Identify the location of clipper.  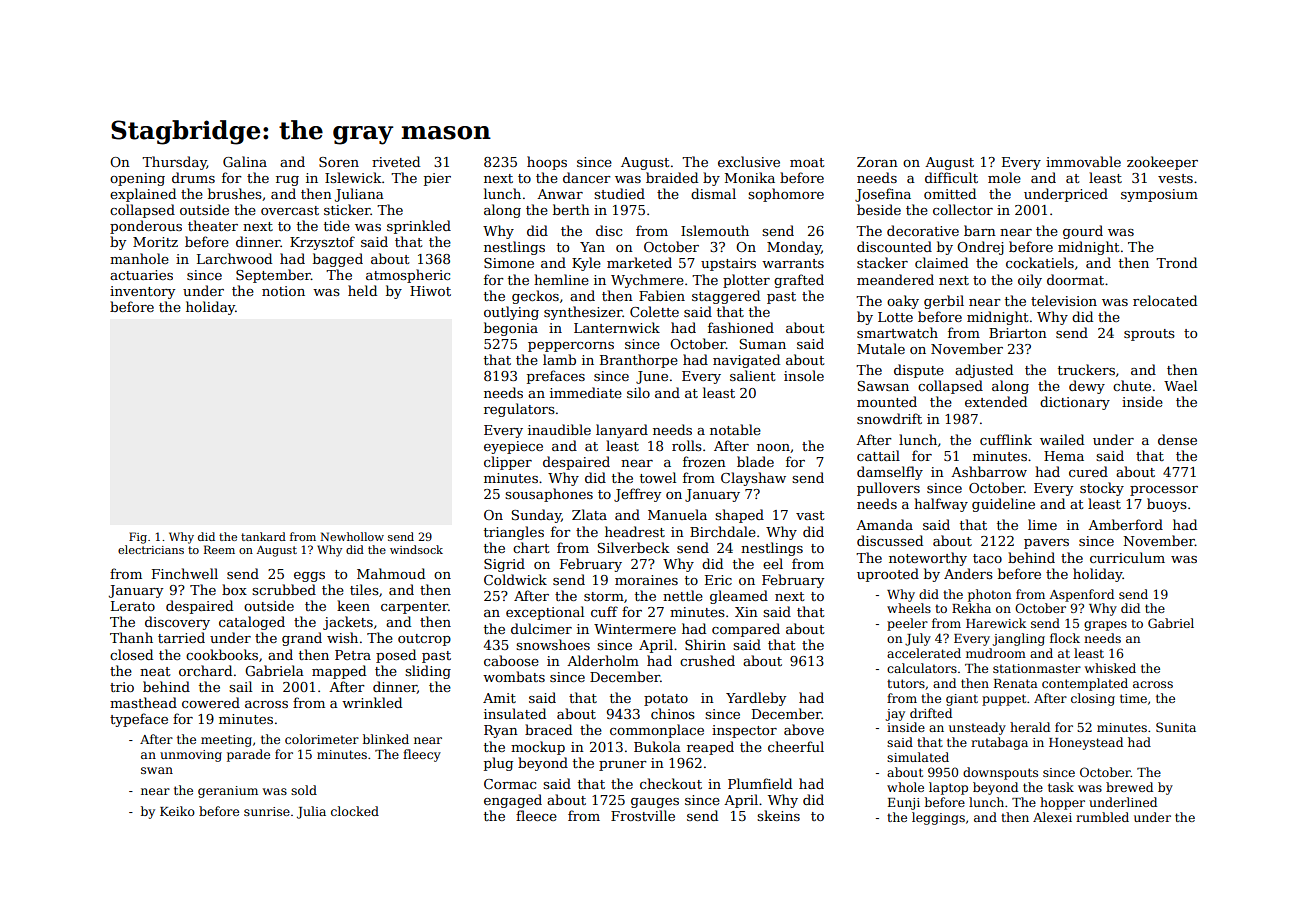
(508, 463).
